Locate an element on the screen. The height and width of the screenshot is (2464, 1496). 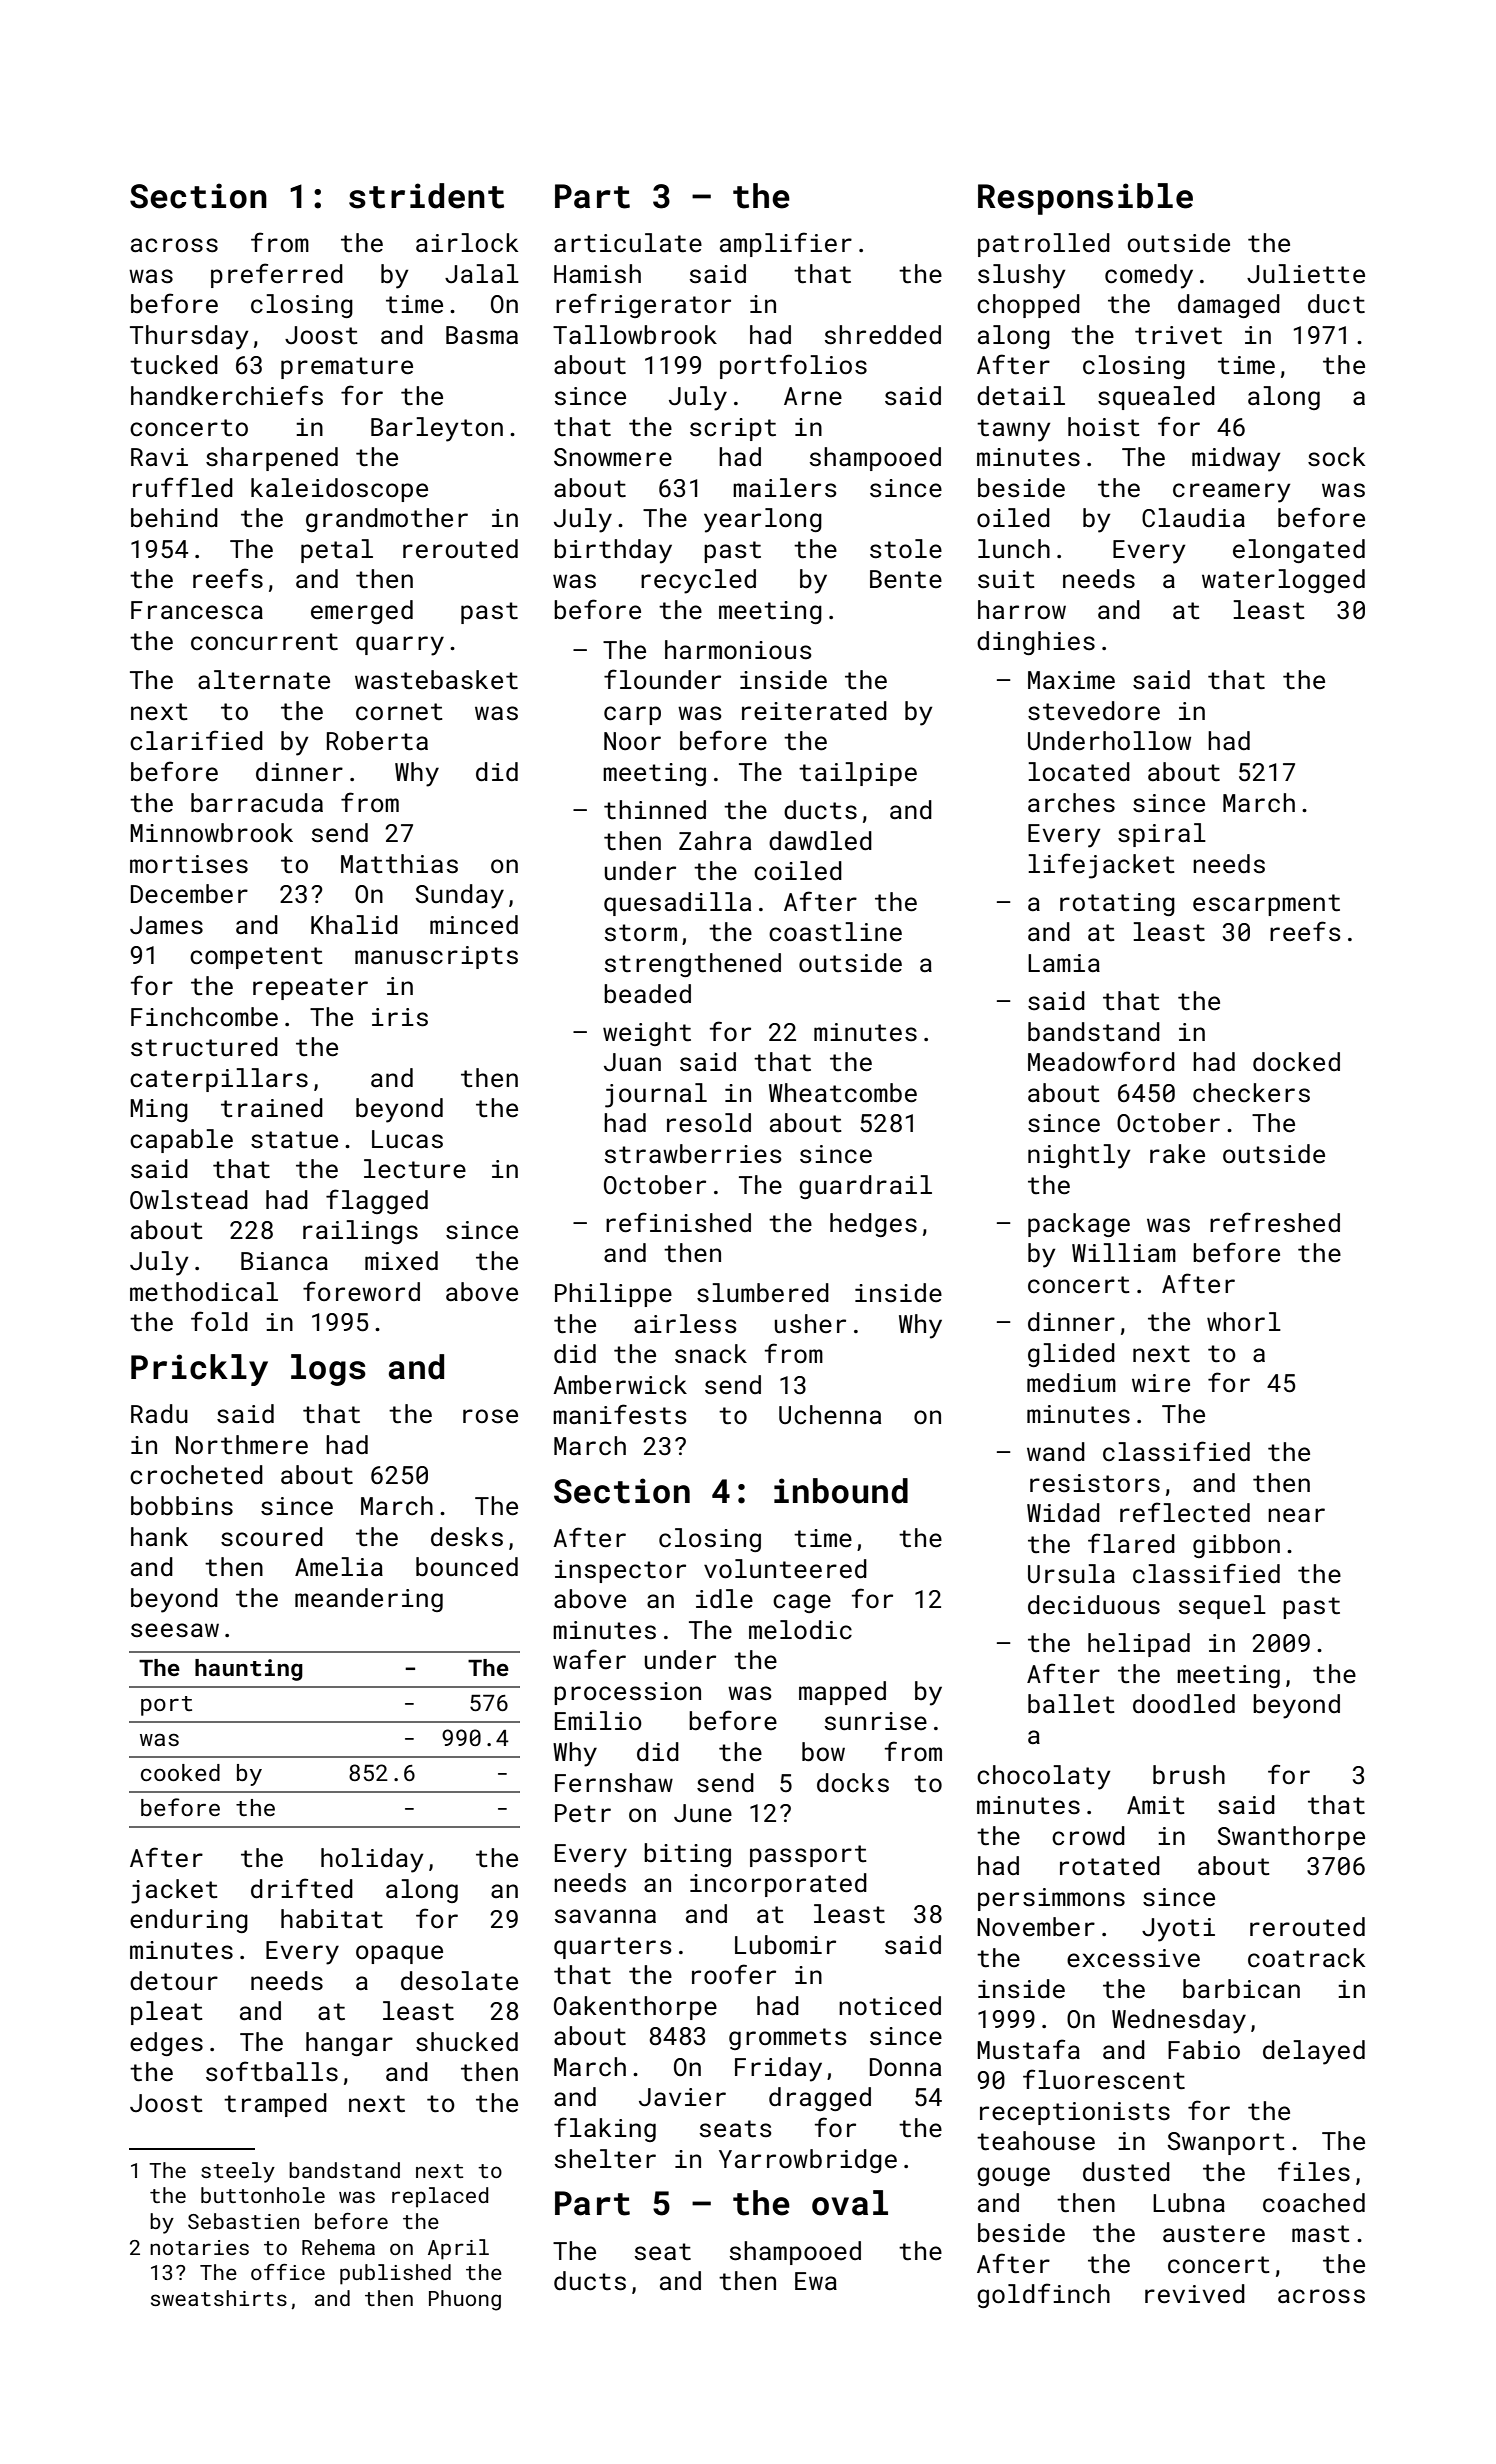
strident is located at coordinates (426, 196).
